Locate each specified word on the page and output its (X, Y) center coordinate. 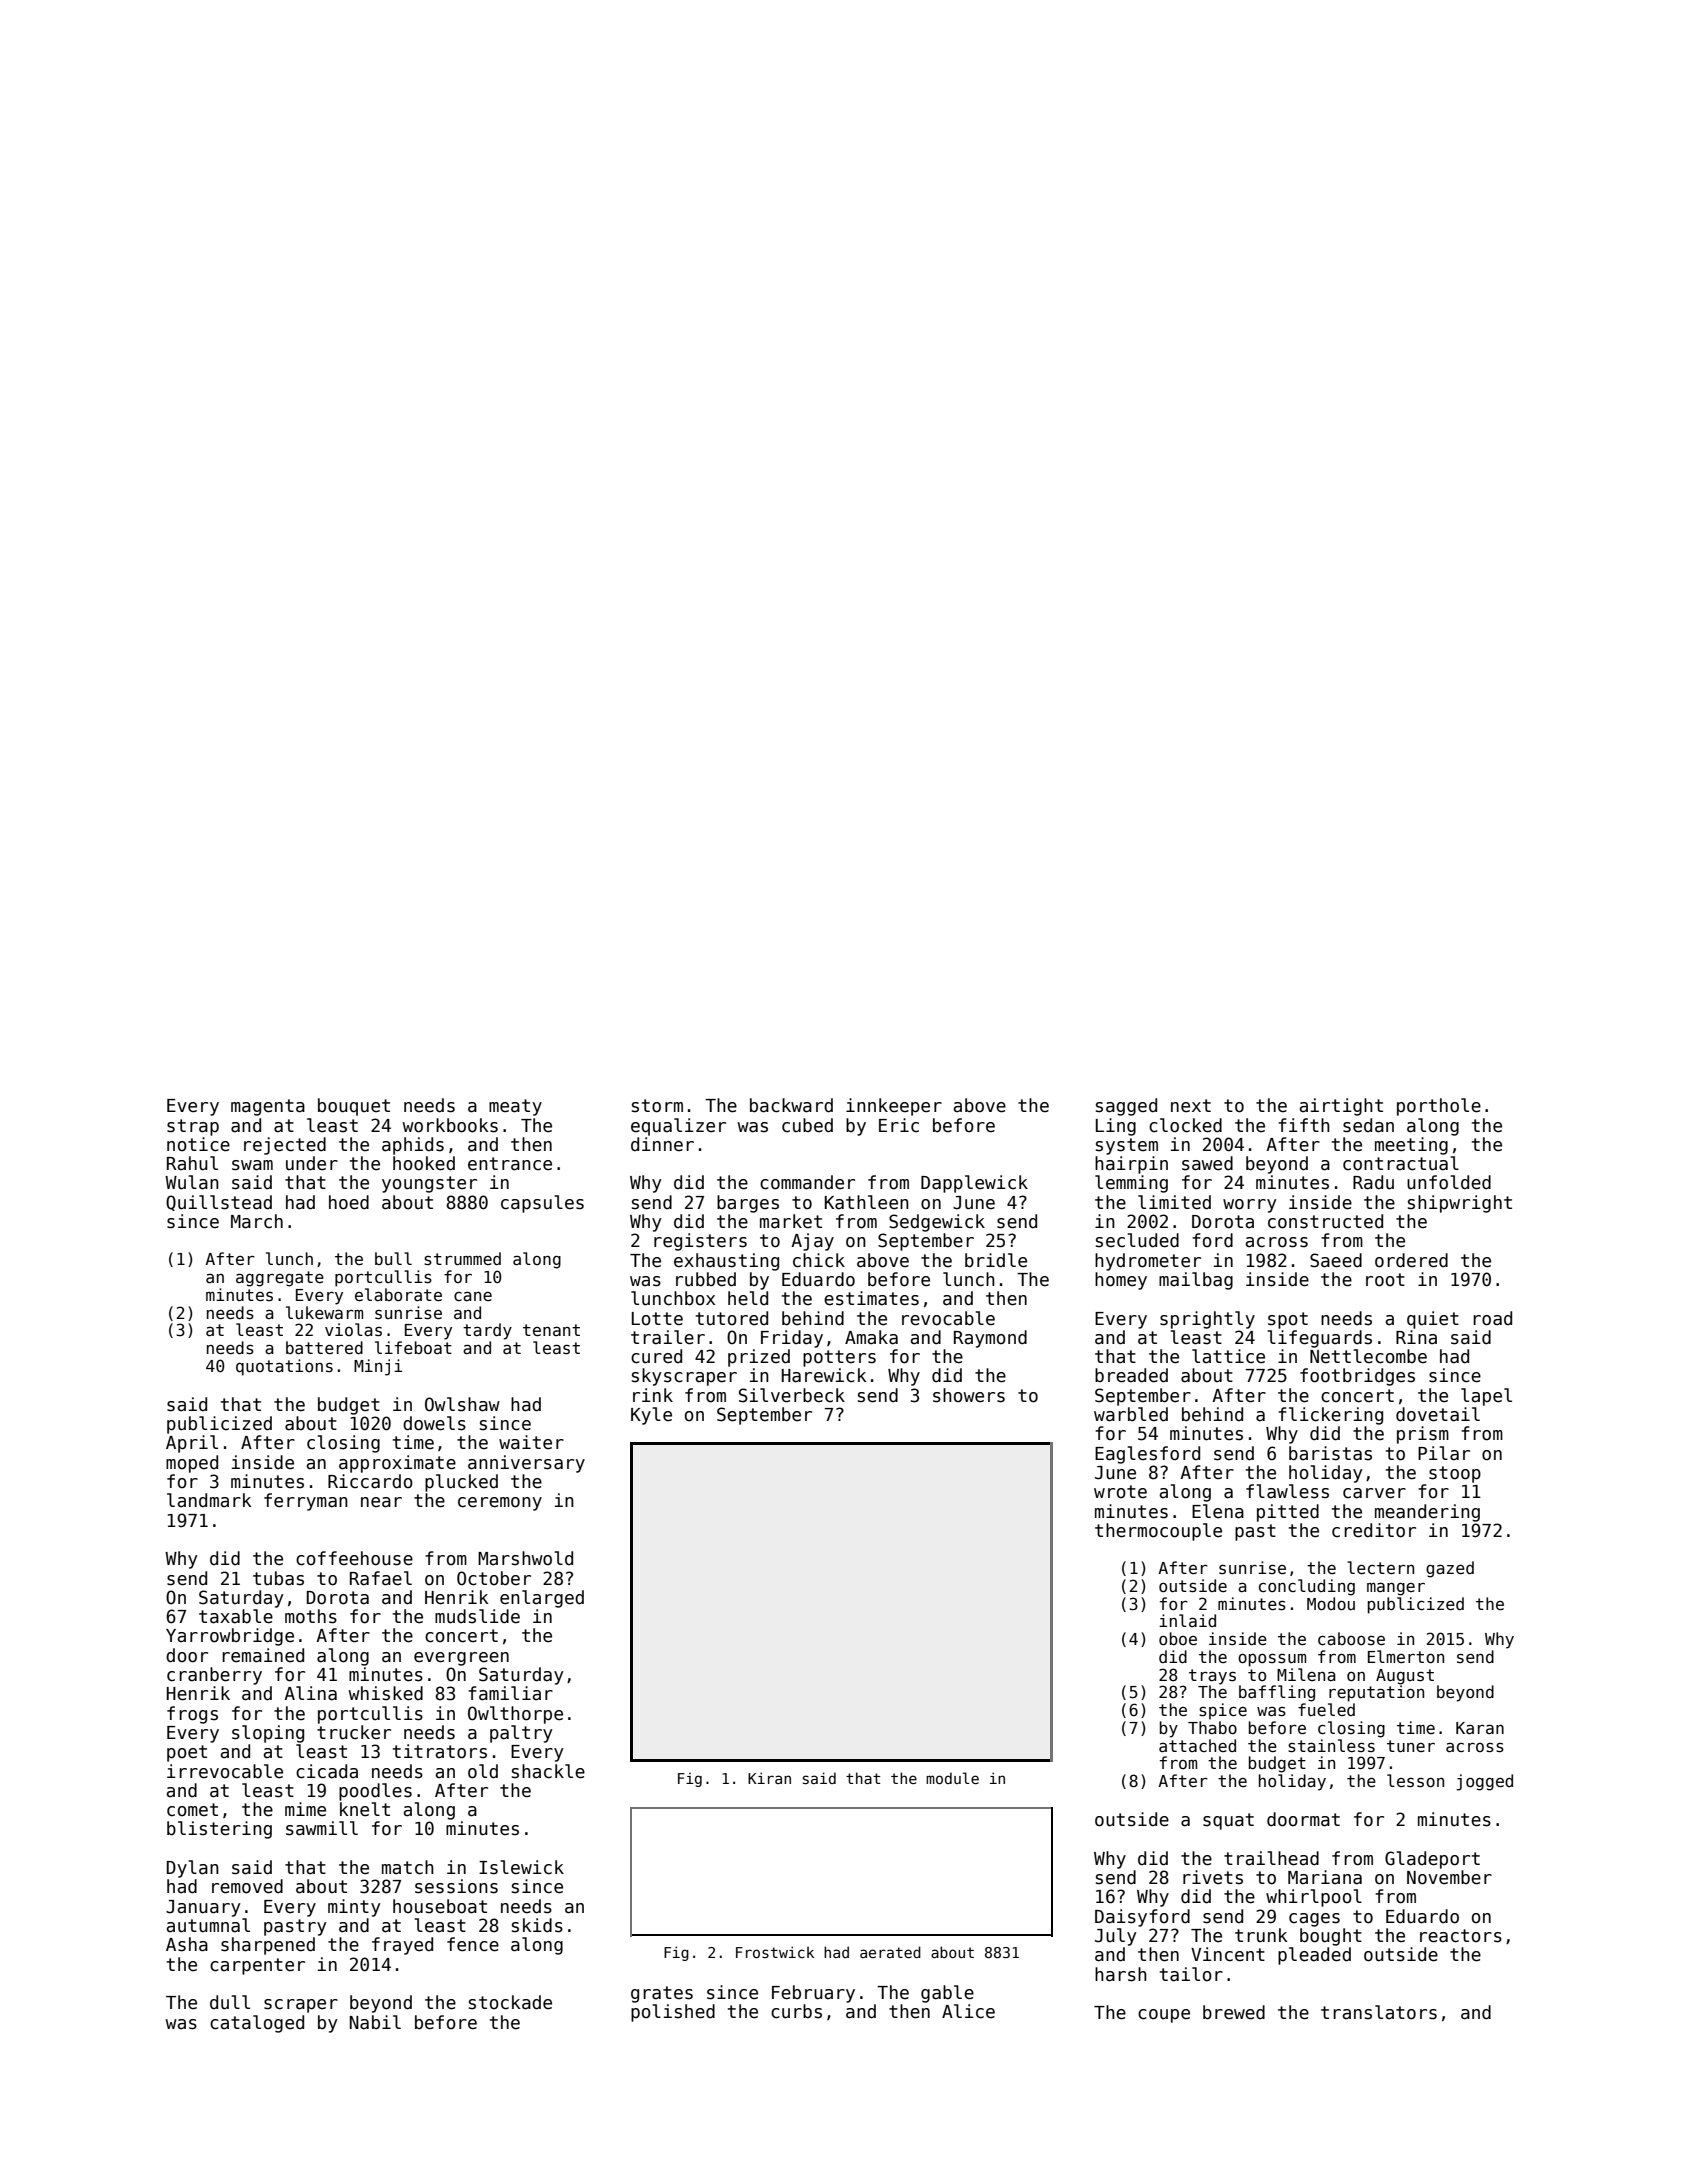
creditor (1374, 1530)
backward (791, 1105)
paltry (521, 1734)
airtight (1341, 1107)
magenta (268, 1107)
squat (1228, 1821)
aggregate (280, 1279)
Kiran (769, 1778)
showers (969, 1395)
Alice (968, 2011)
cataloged (257, 2024)
